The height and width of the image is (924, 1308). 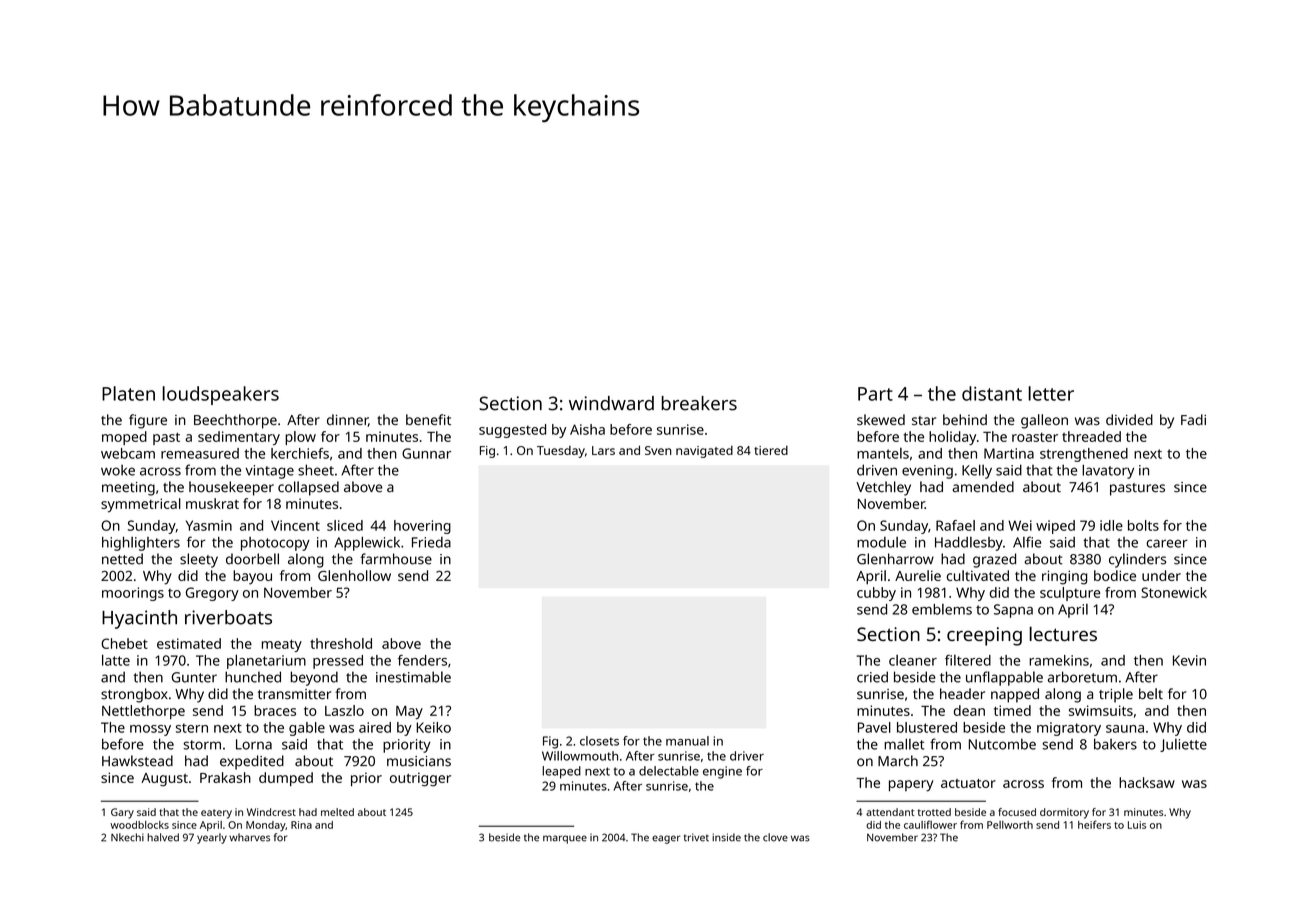 What do you see at coordinates (235, 421) in the image?
I see `Beechthorpe` at bounding box center [235, 421].
